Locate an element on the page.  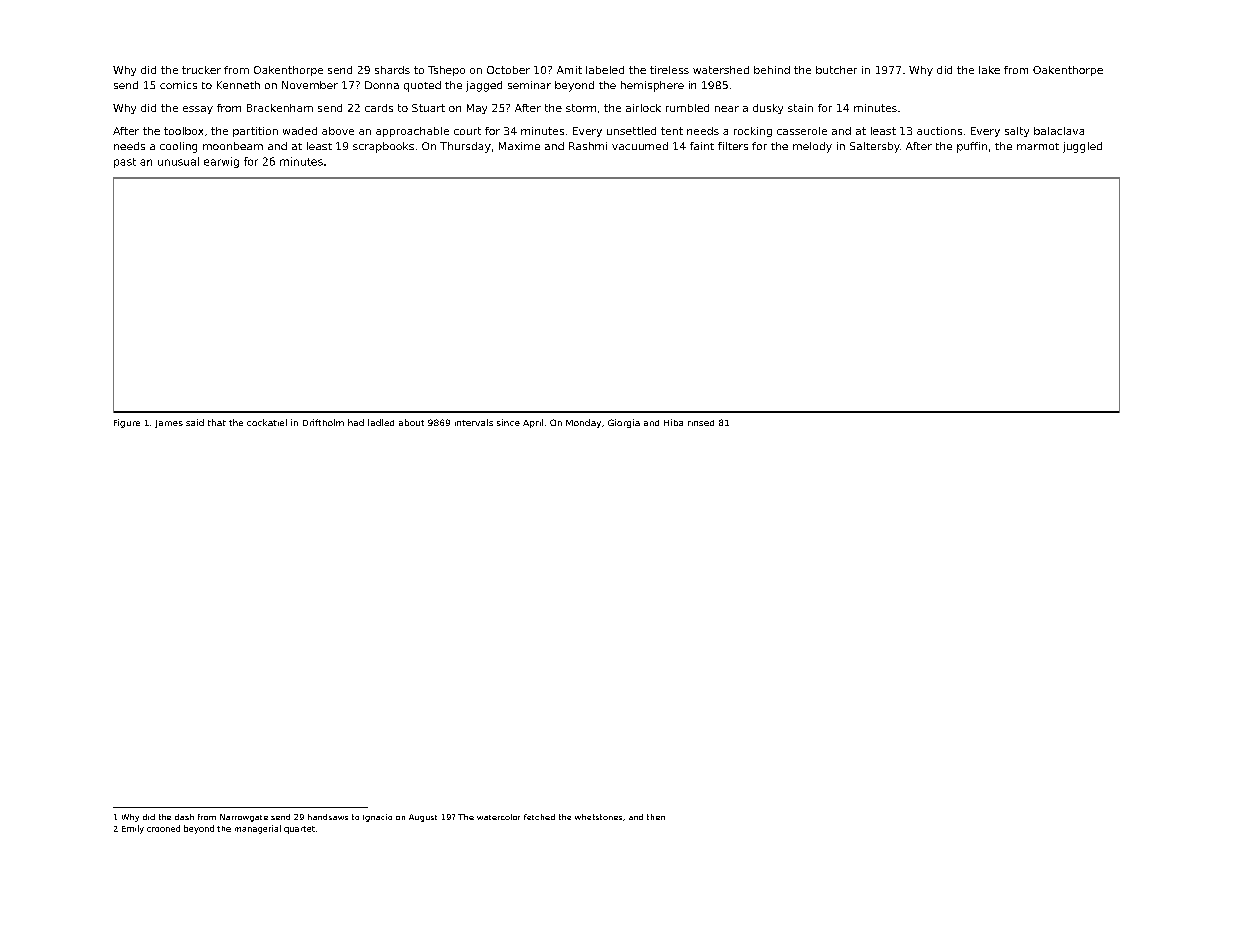
Hiba is located at coordinates (673, 422).
